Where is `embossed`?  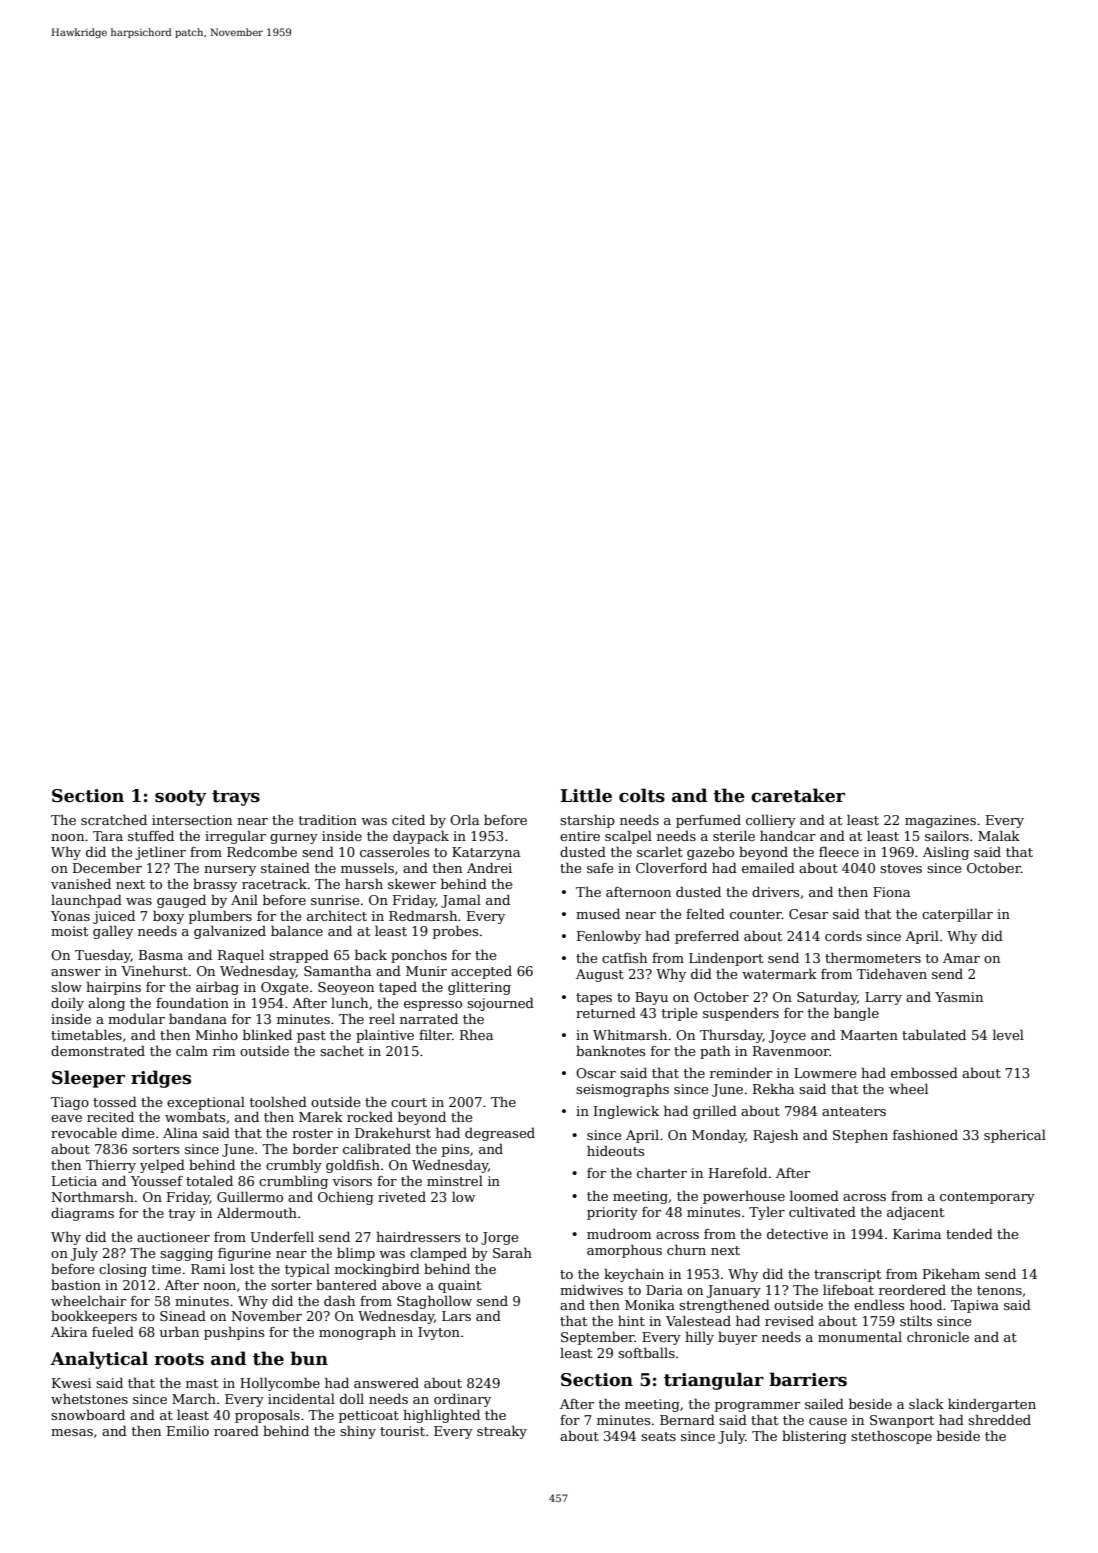 embossed is located at coordinates (924, 1072).
